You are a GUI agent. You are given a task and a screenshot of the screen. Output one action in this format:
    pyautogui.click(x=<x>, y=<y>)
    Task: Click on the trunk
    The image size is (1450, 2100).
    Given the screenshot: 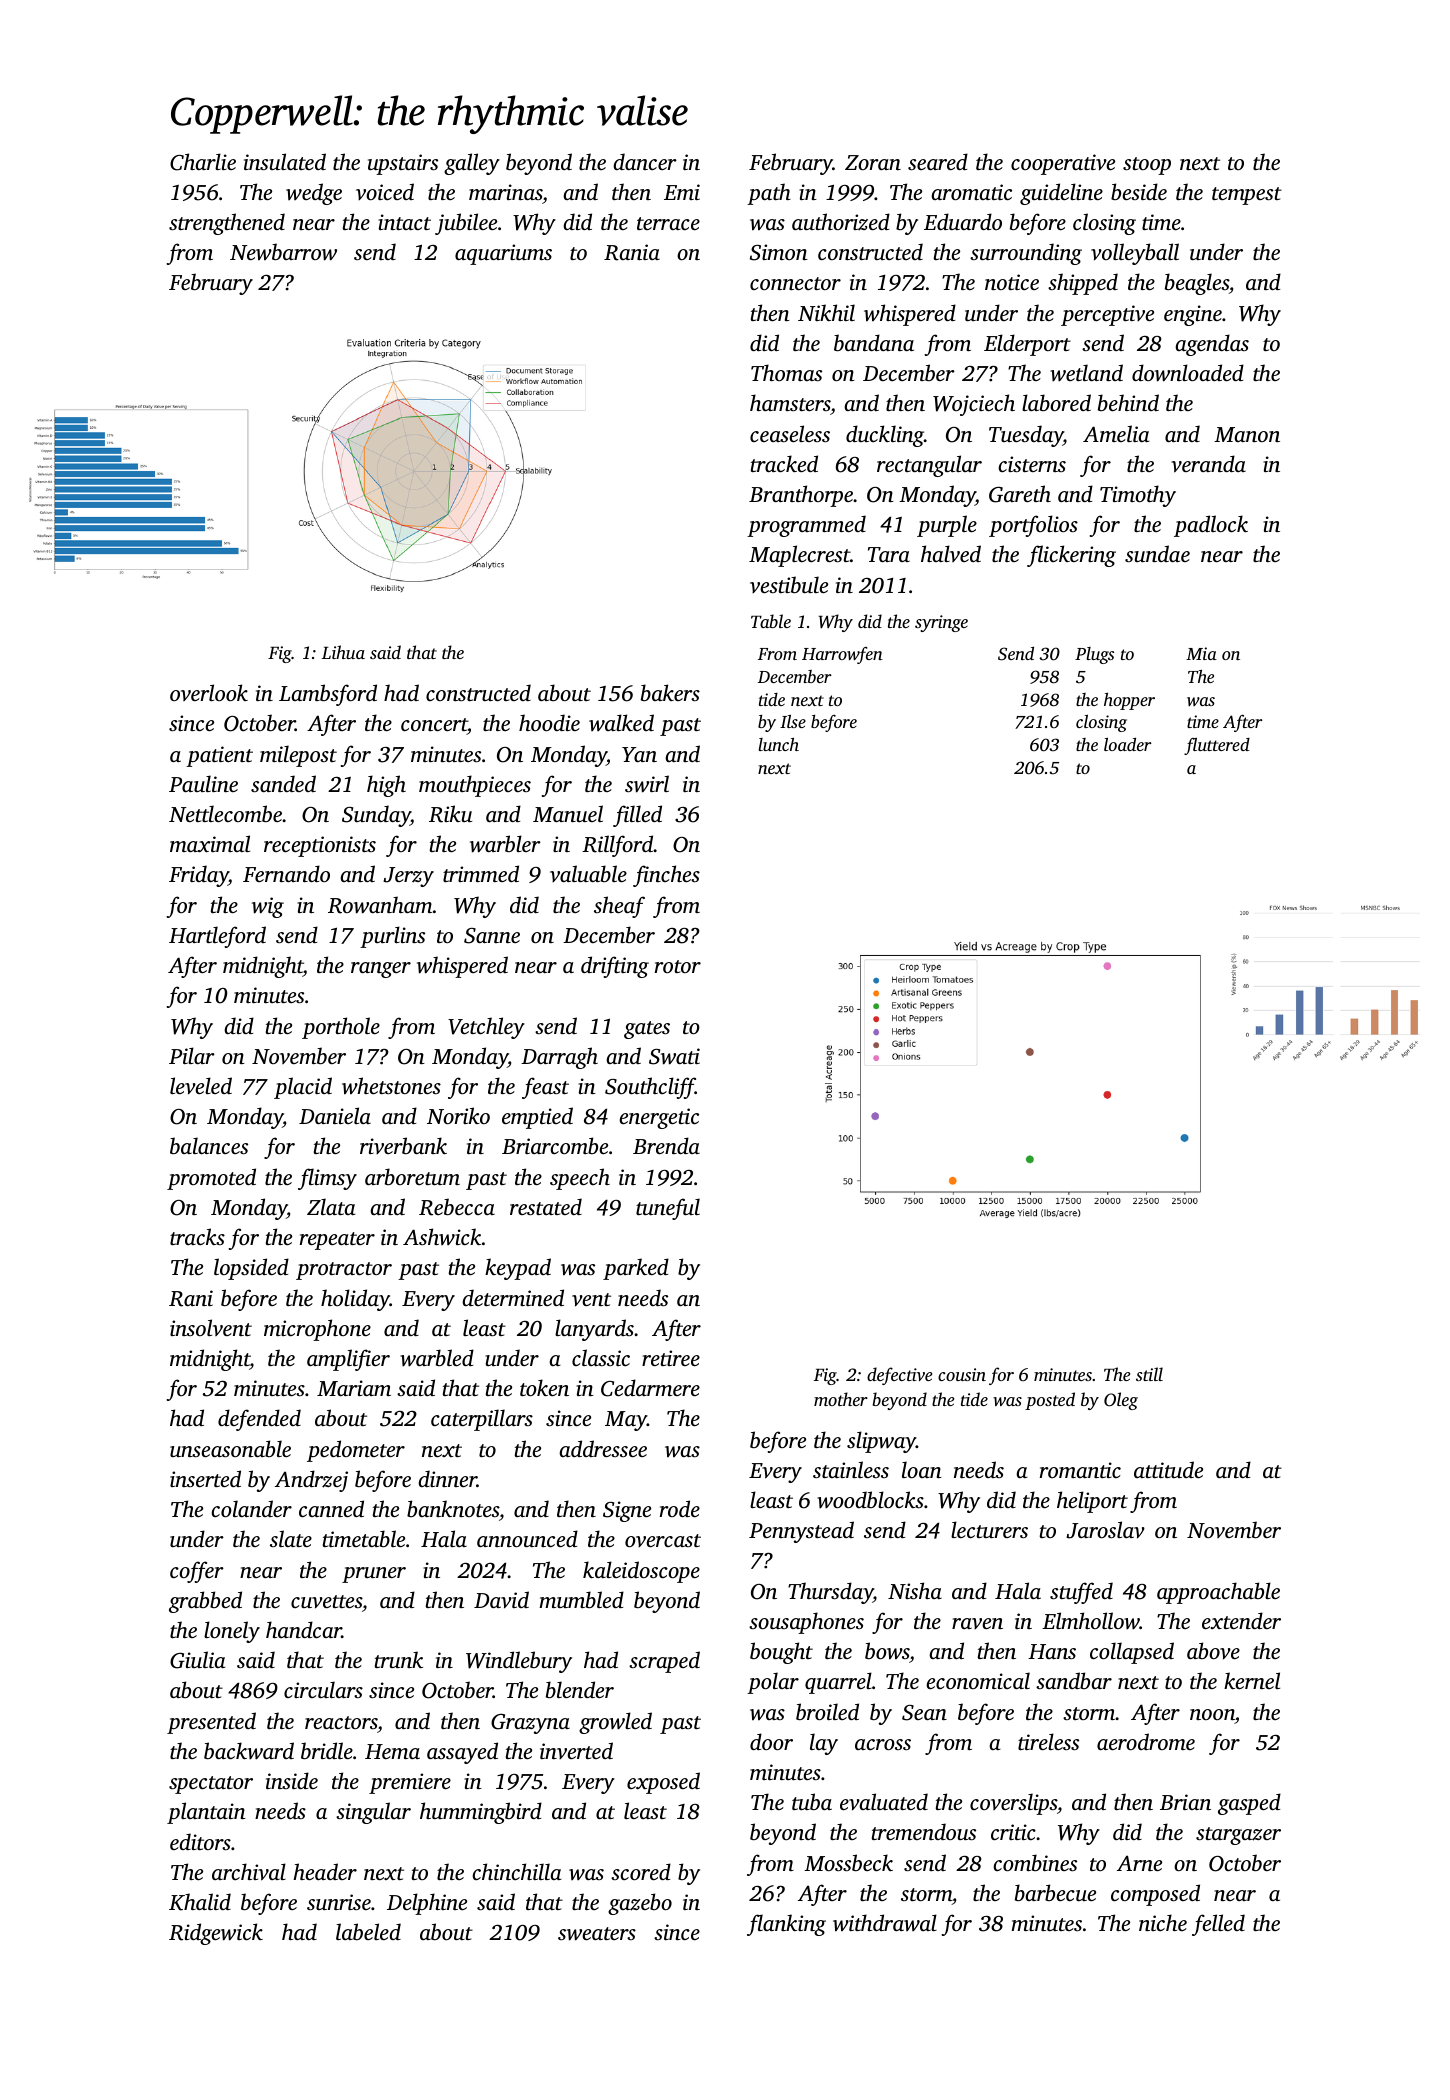 What is the action you would take?
    pyautogui.click(x=399, y=1659)
